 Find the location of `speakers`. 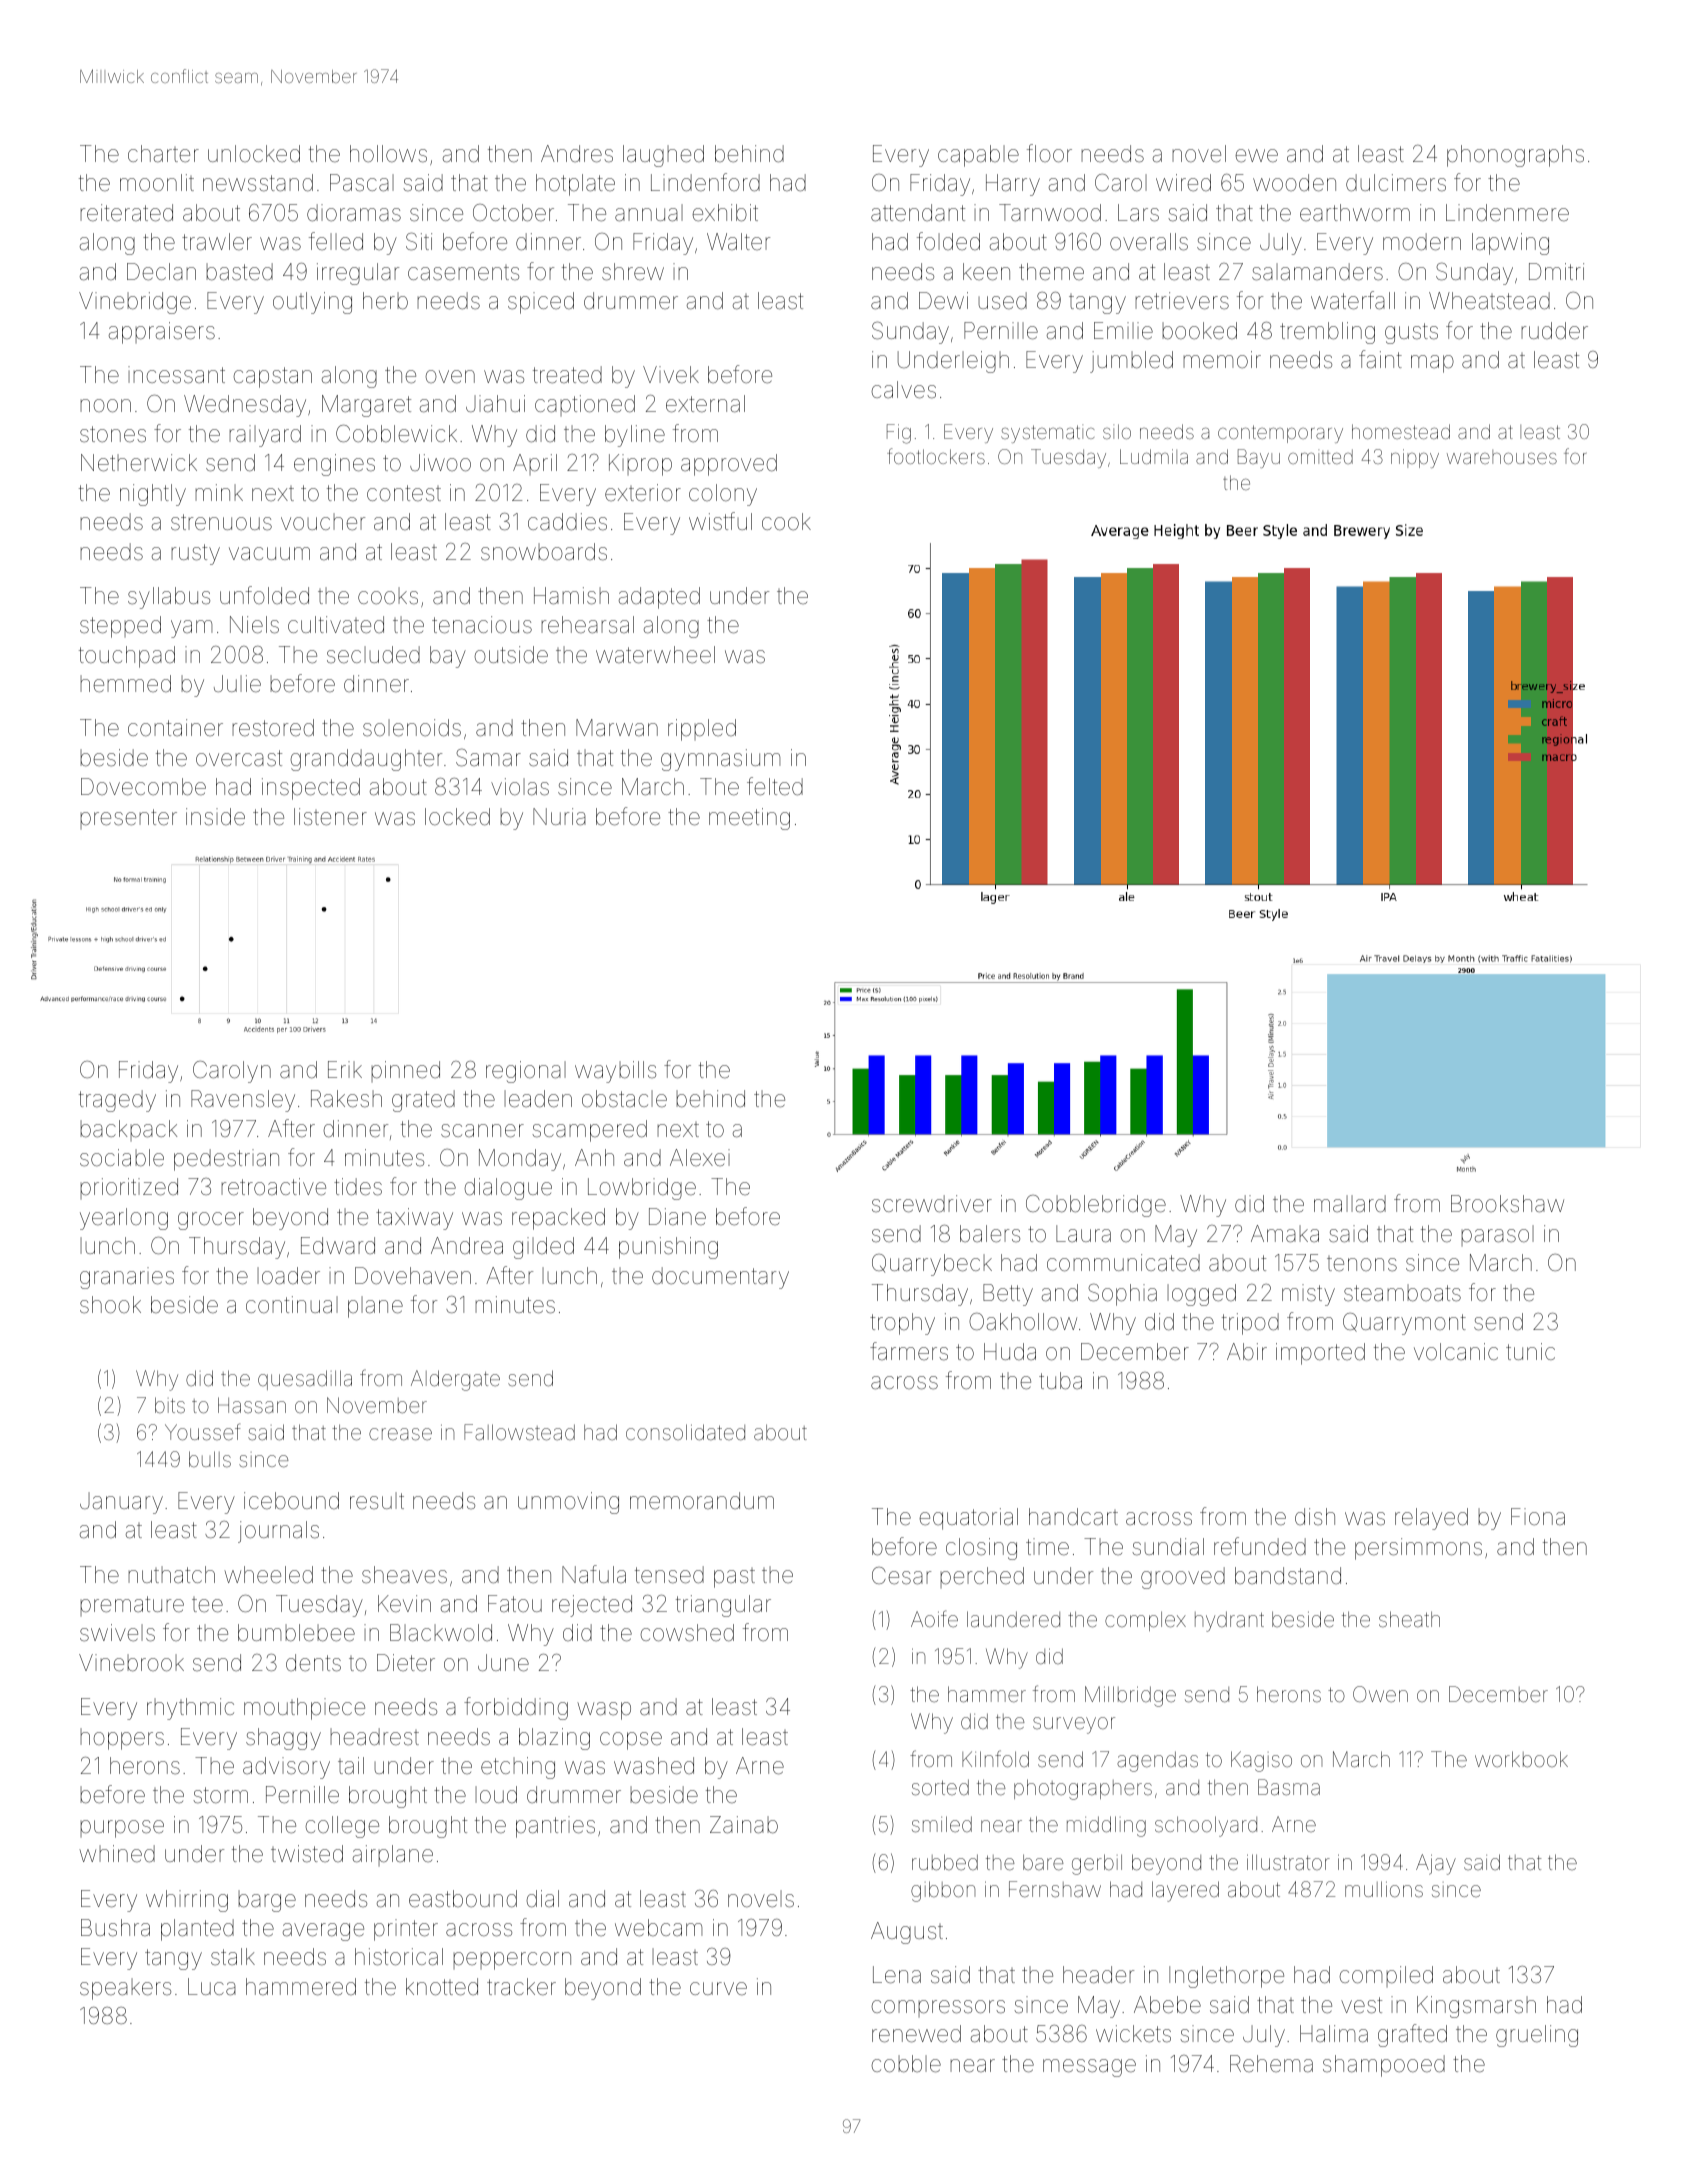

speakers is located at coordinates (125, 1989).
